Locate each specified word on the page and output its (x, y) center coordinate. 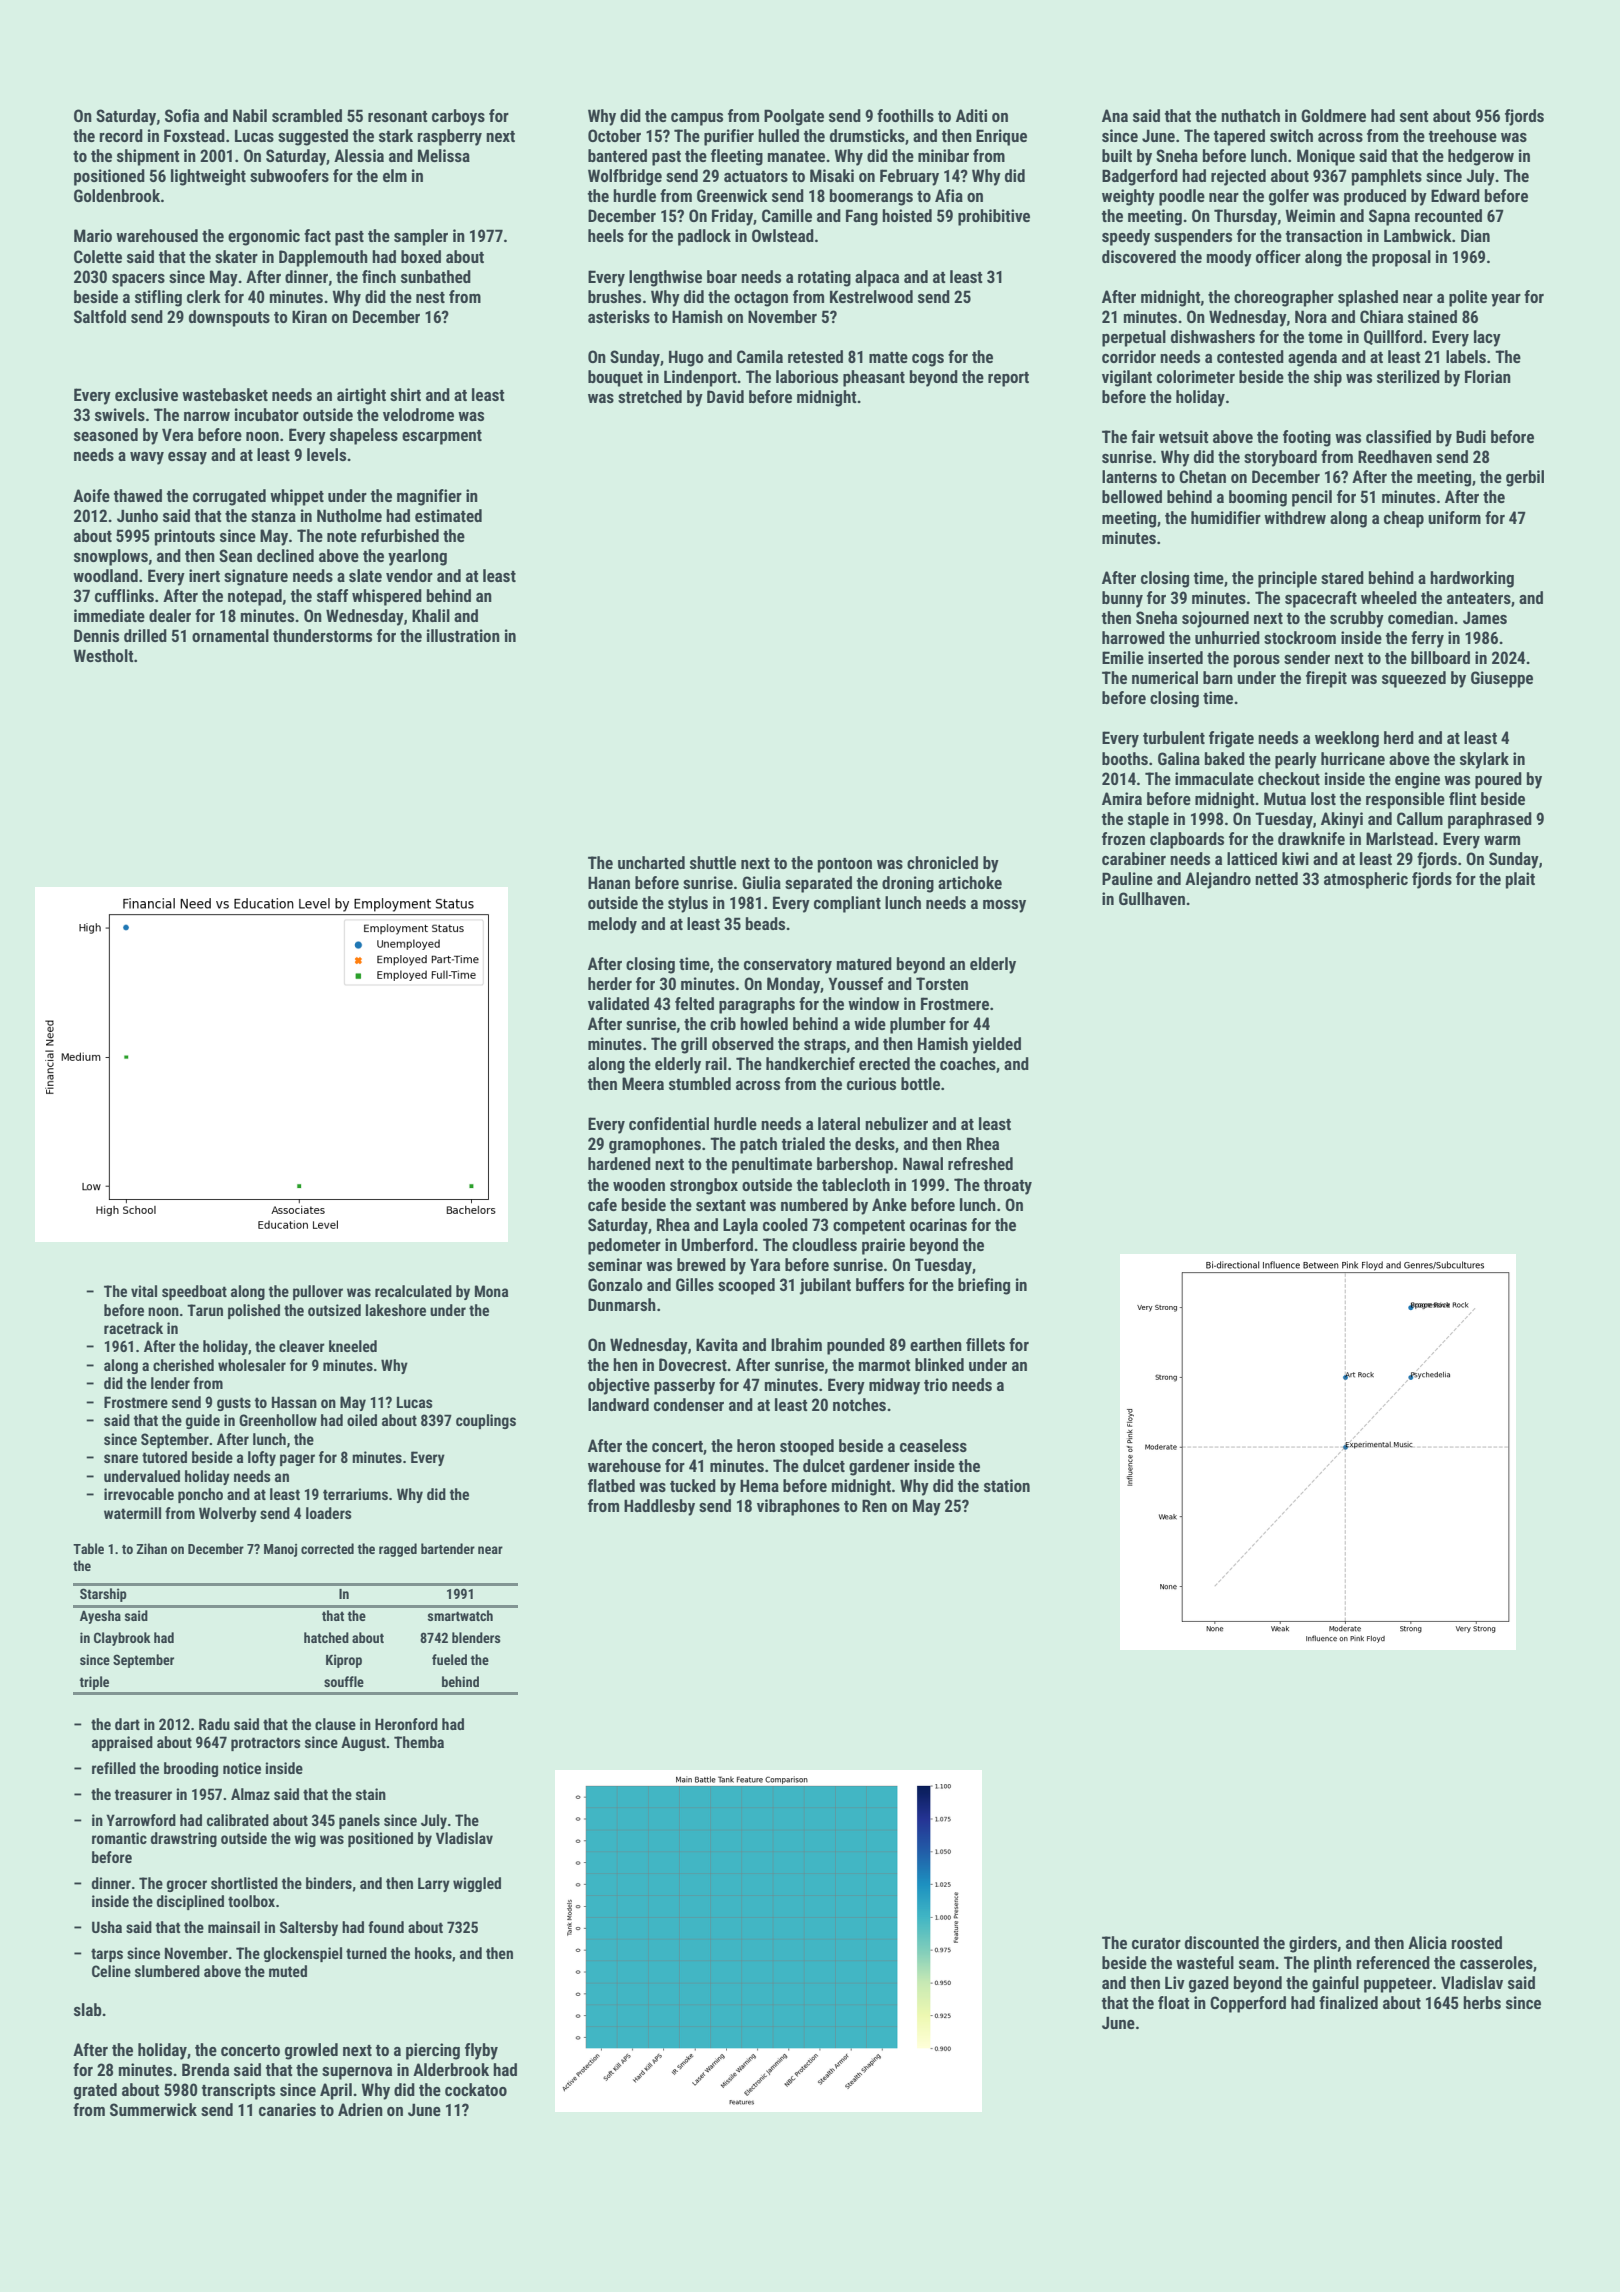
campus (697, 119)
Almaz (250, 1794)
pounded (856, 1346)
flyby (481, 2051)
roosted (1477, 1942)
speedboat (194, 1292)
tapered (1239, 137)
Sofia (182, 115)
